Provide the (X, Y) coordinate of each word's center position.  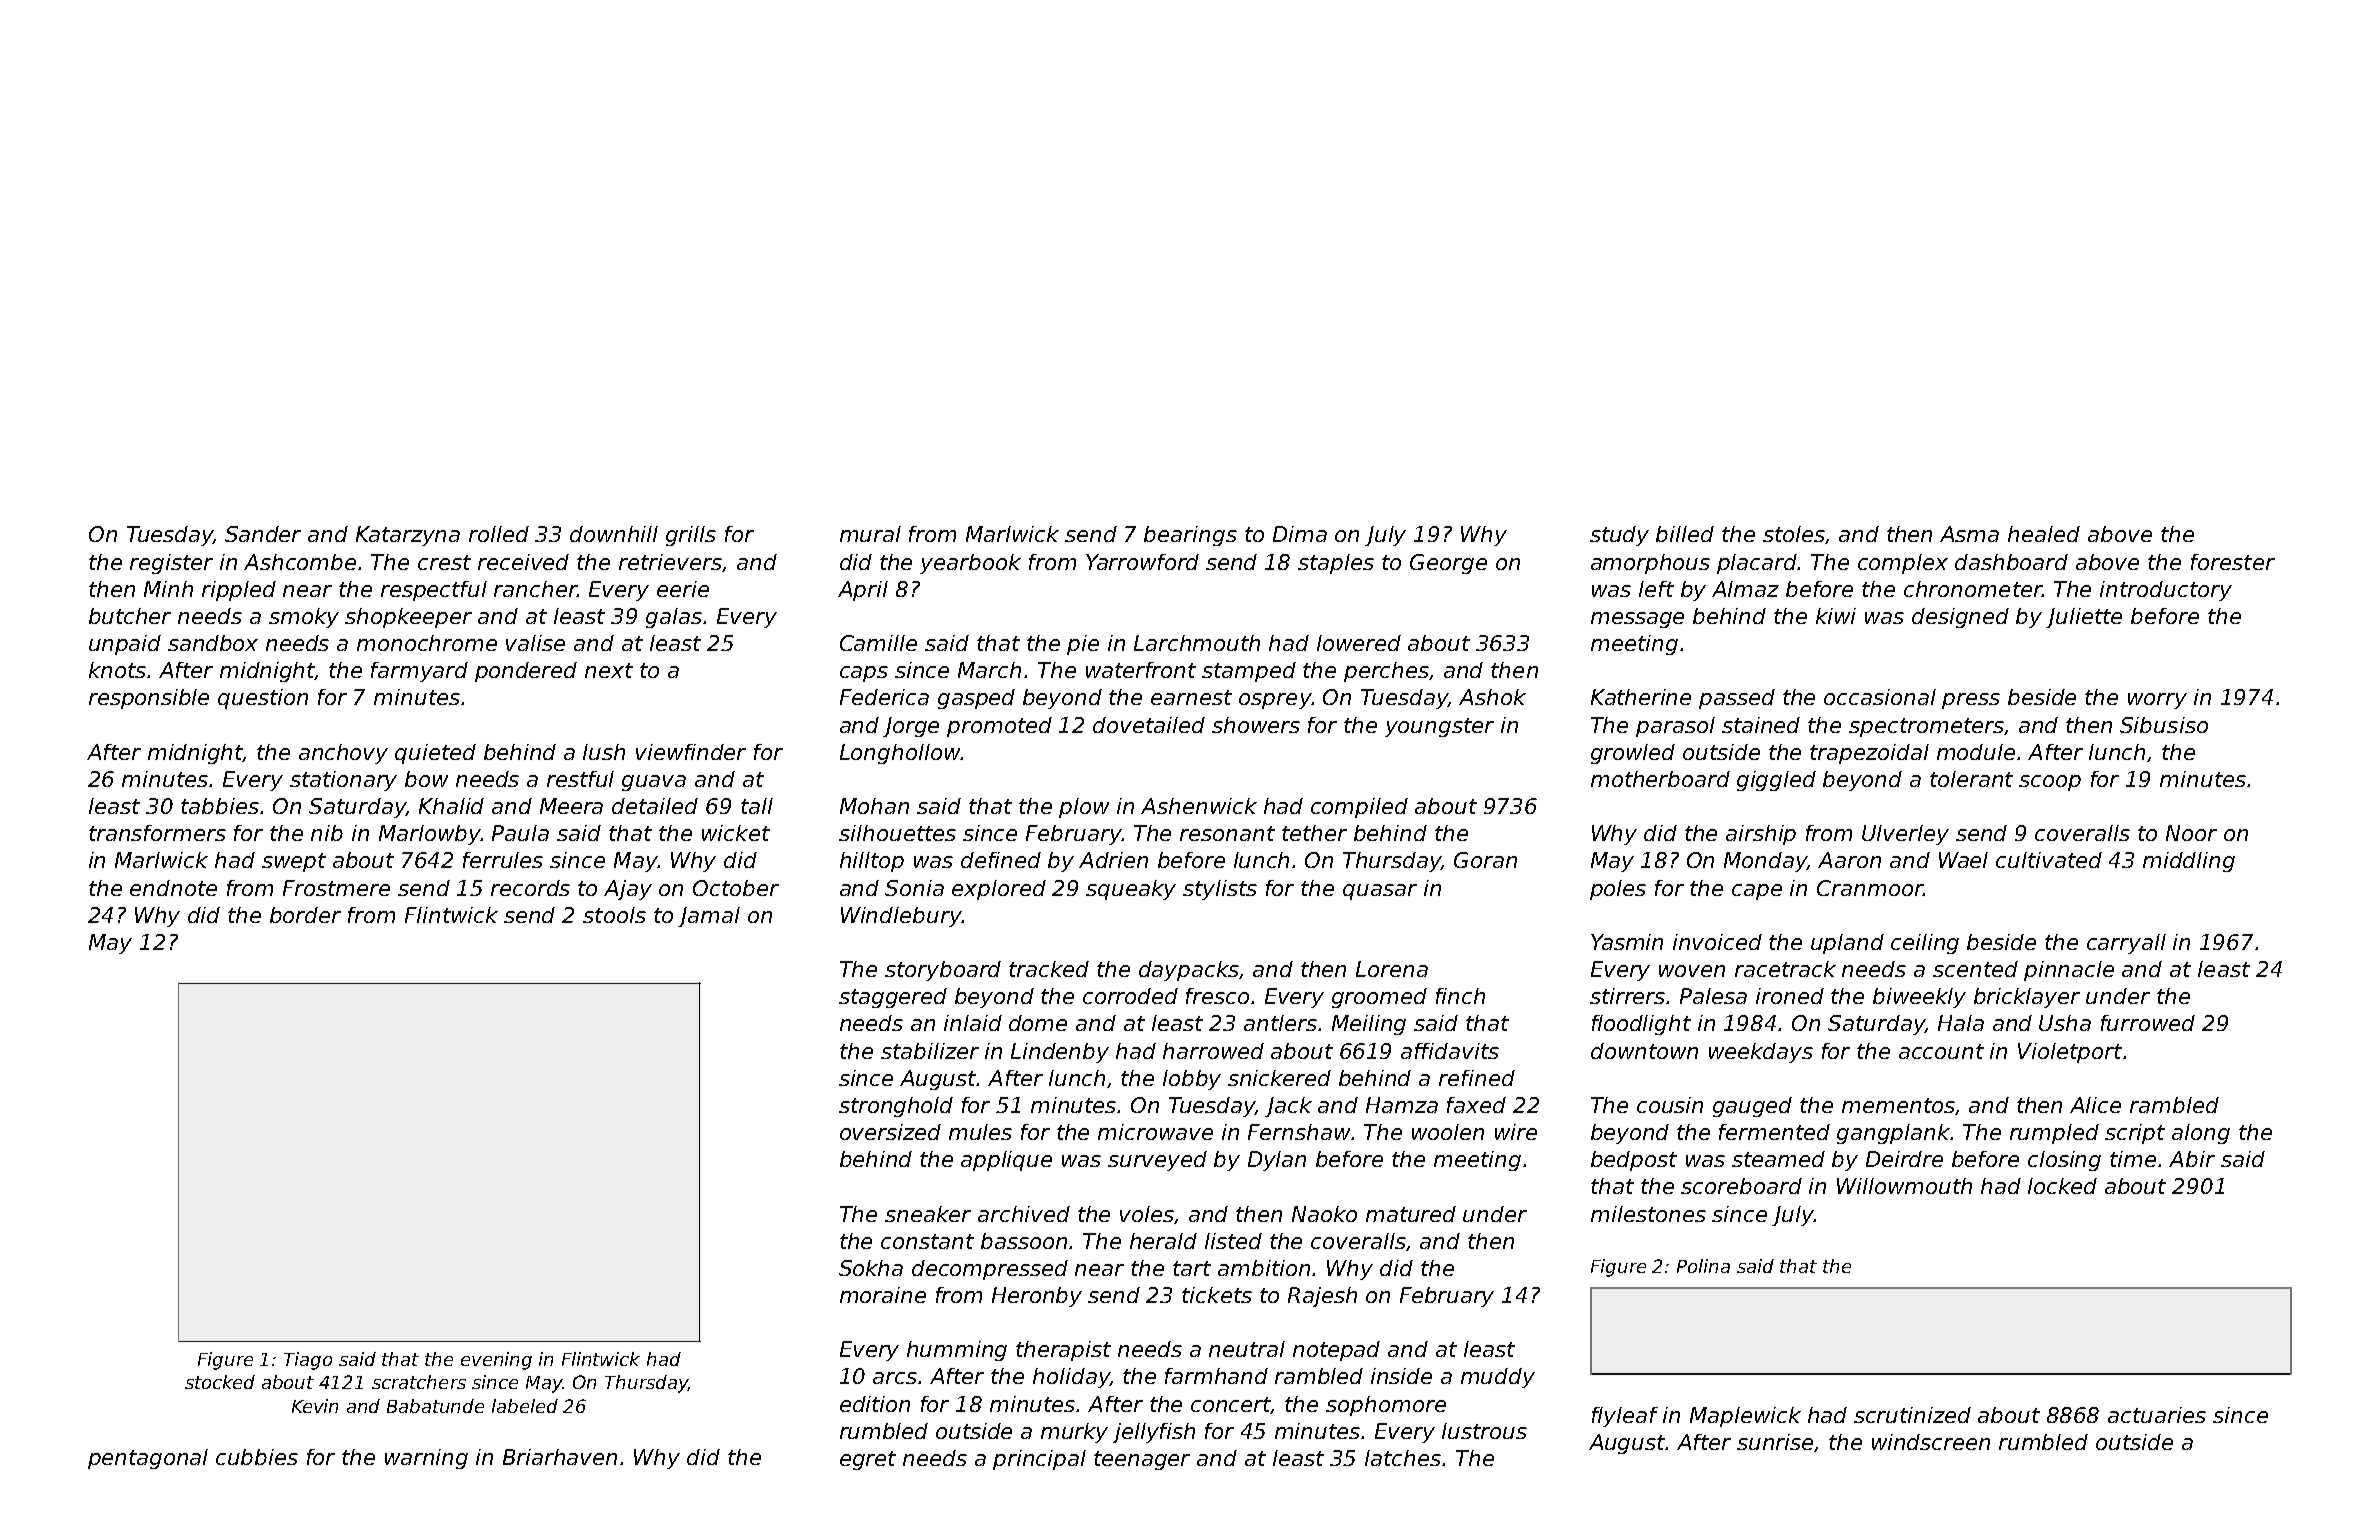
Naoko (1324, 1214)
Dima (1300, 534)
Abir (2192, 1159)
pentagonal (148, 1459)
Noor (2191, 833)
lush (604, 752)
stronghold (896, 1107)
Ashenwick (1199, 806)
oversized (890, 1132)
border (305, 915)
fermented (1774, 1132)
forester (2233, 562)
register (171, 564)
